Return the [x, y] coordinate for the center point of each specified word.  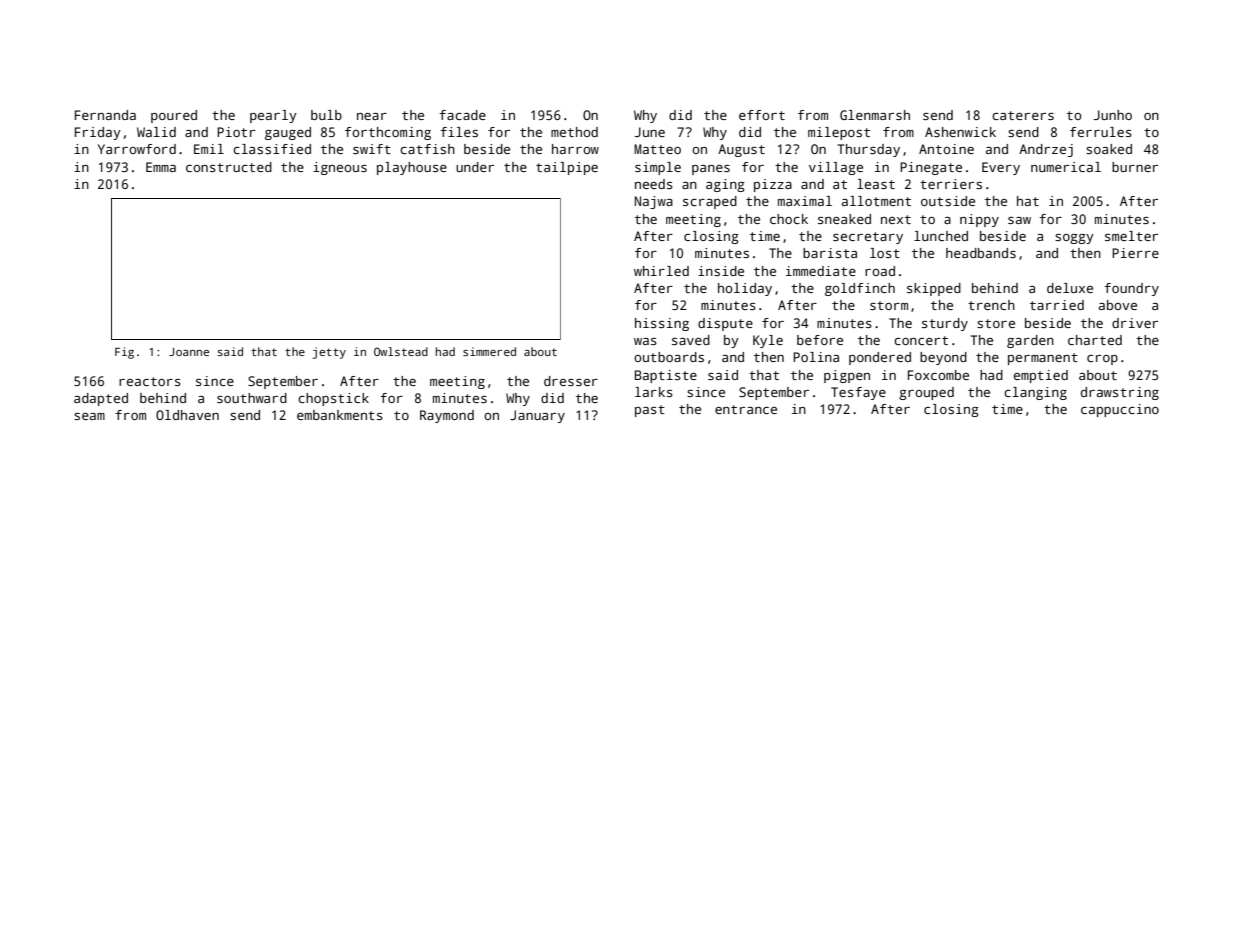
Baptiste [666, 376]
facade [462, 115]
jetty [329, 353]
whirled [661, 271]
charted [1095, 340]
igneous [340, 168]
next [896, 219]
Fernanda [105, 115]
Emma [161, 167]
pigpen [847, 376]
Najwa [654, 202]
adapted [101, 399]
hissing [662, 324]
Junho [1113, 115]
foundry [1131, 289]
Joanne [189, 352]
